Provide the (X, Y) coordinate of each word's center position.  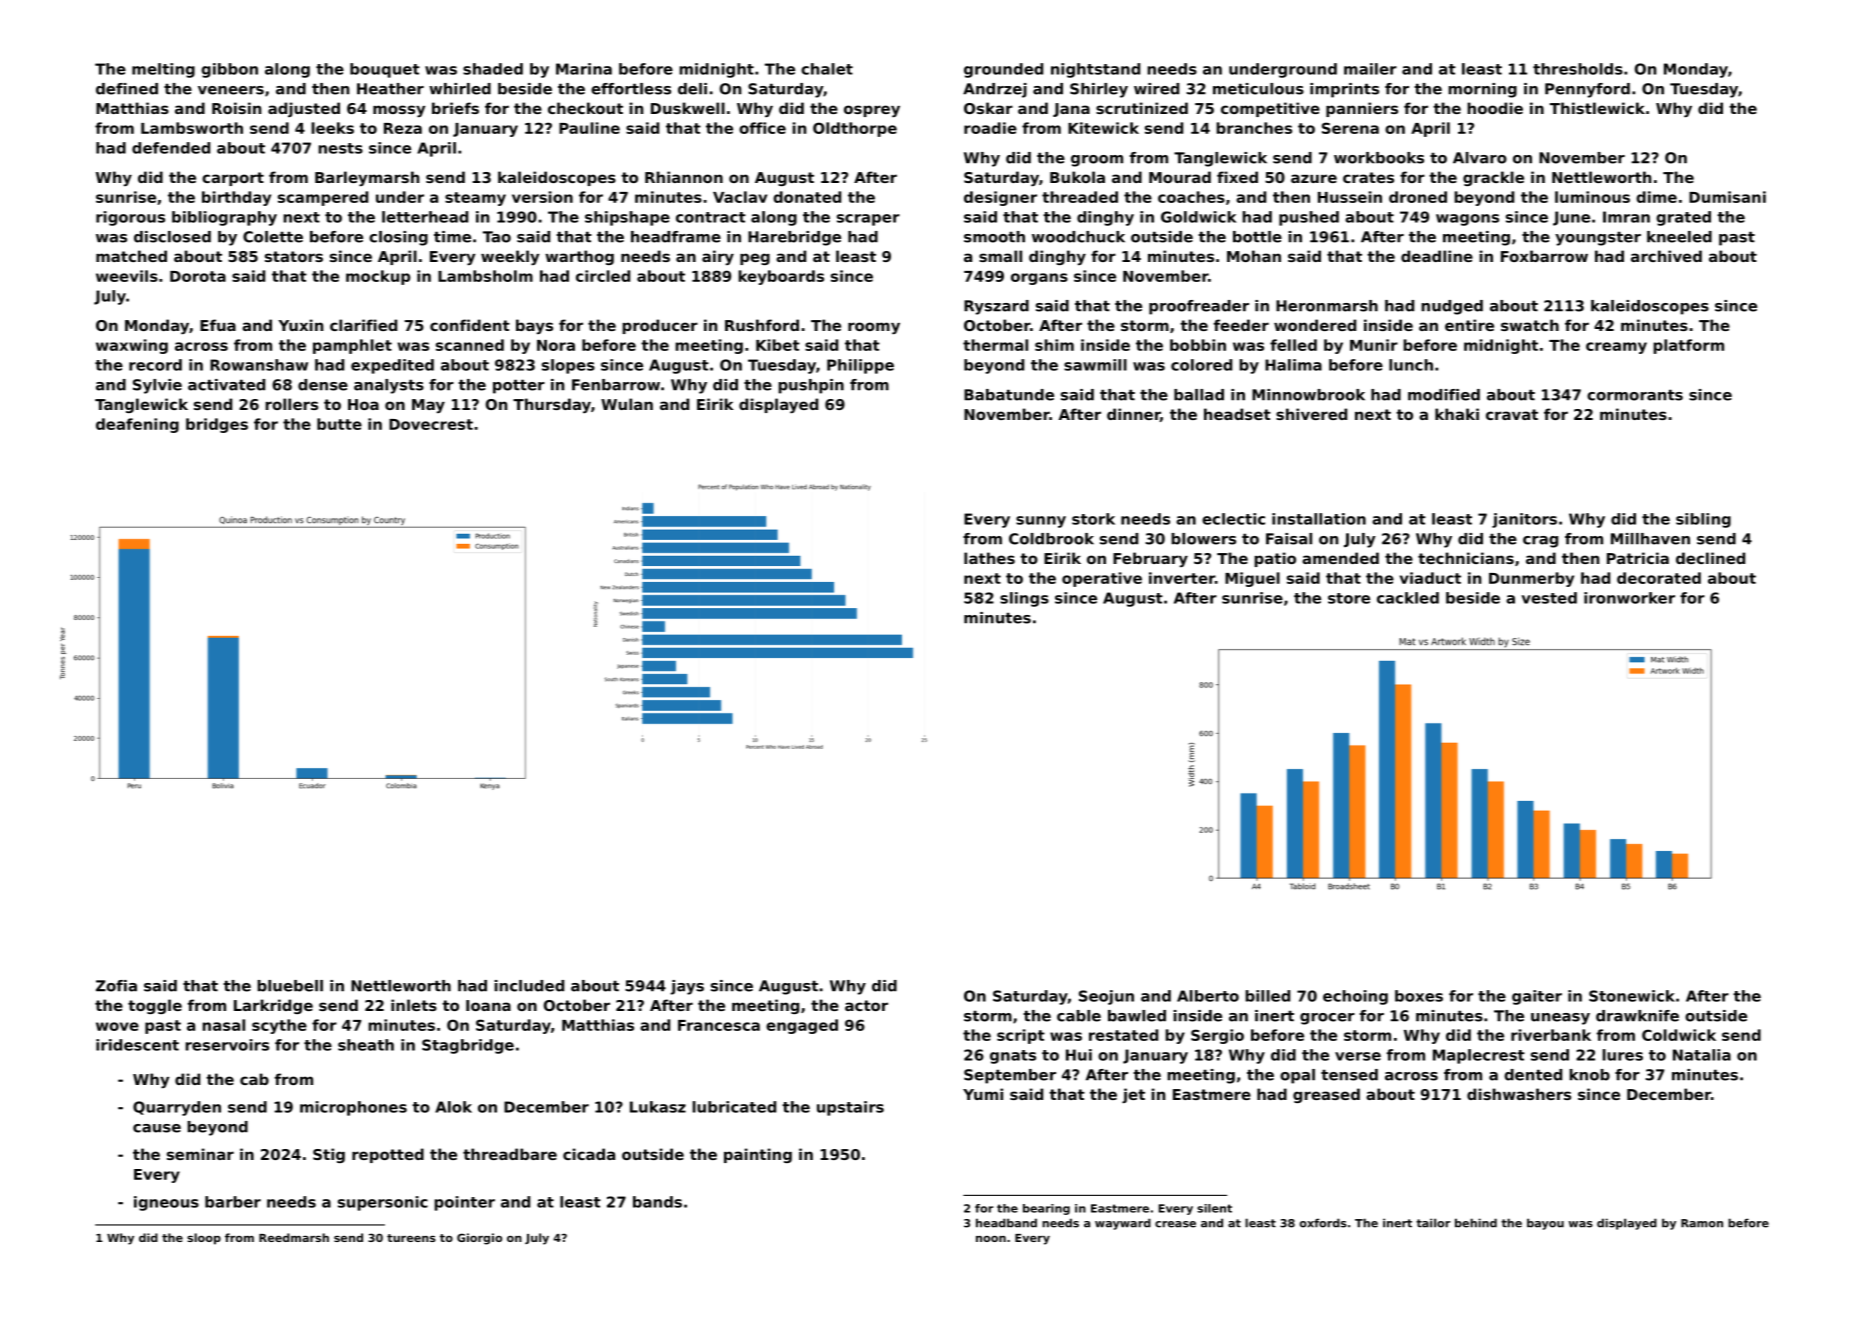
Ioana (488, 1005)
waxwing (132, 346)
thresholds (1578, 69)
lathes (989, 558)
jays (687, 987)
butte (339, 424)
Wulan (627, 404)
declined (1710, 558)
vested (1549, 598)
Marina (584, 69)
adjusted (304, 109)
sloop (204, 1239)
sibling (1703, 520)
